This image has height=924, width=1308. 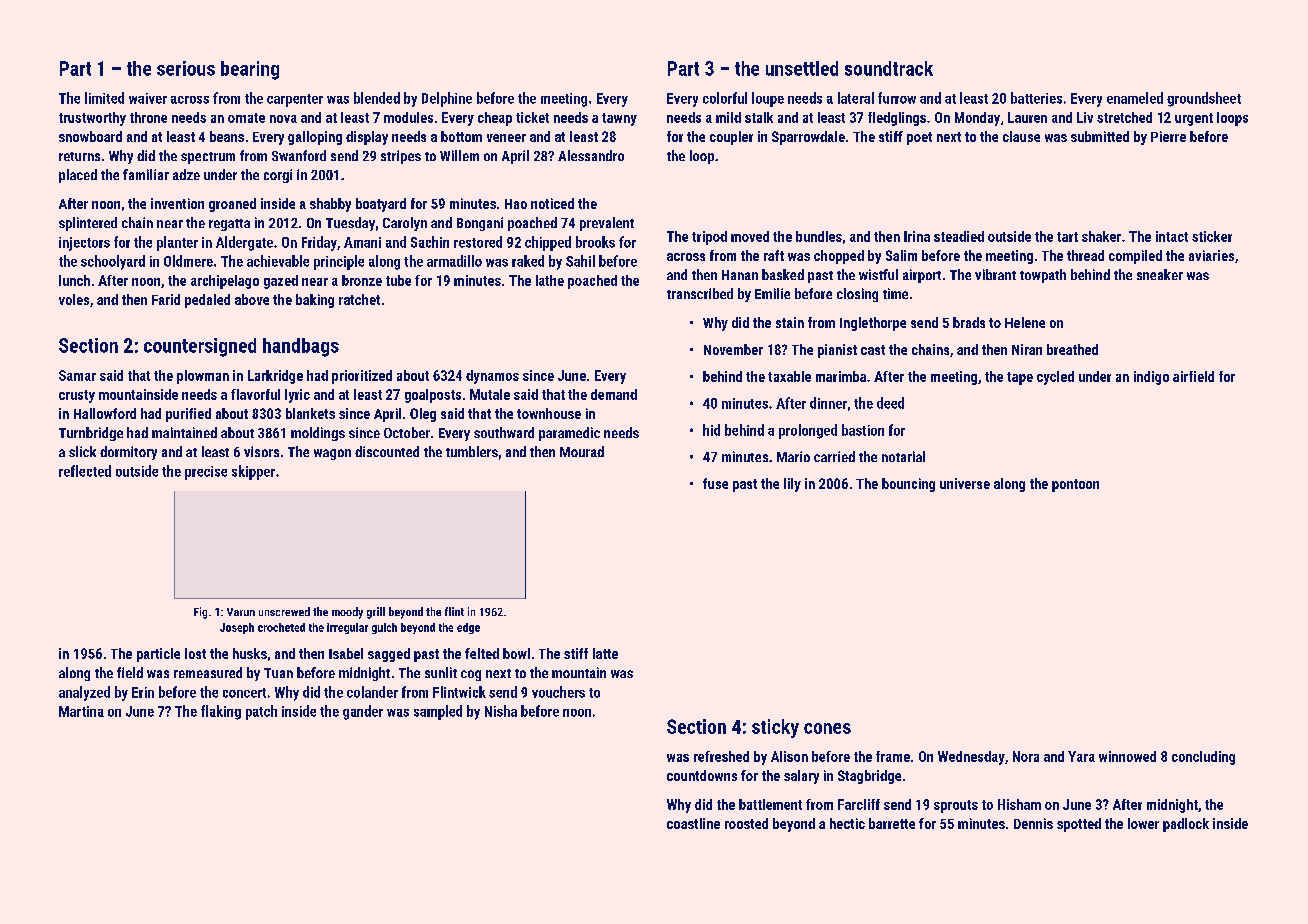 I want to click on unsettled, so click(x=802, y=68).
